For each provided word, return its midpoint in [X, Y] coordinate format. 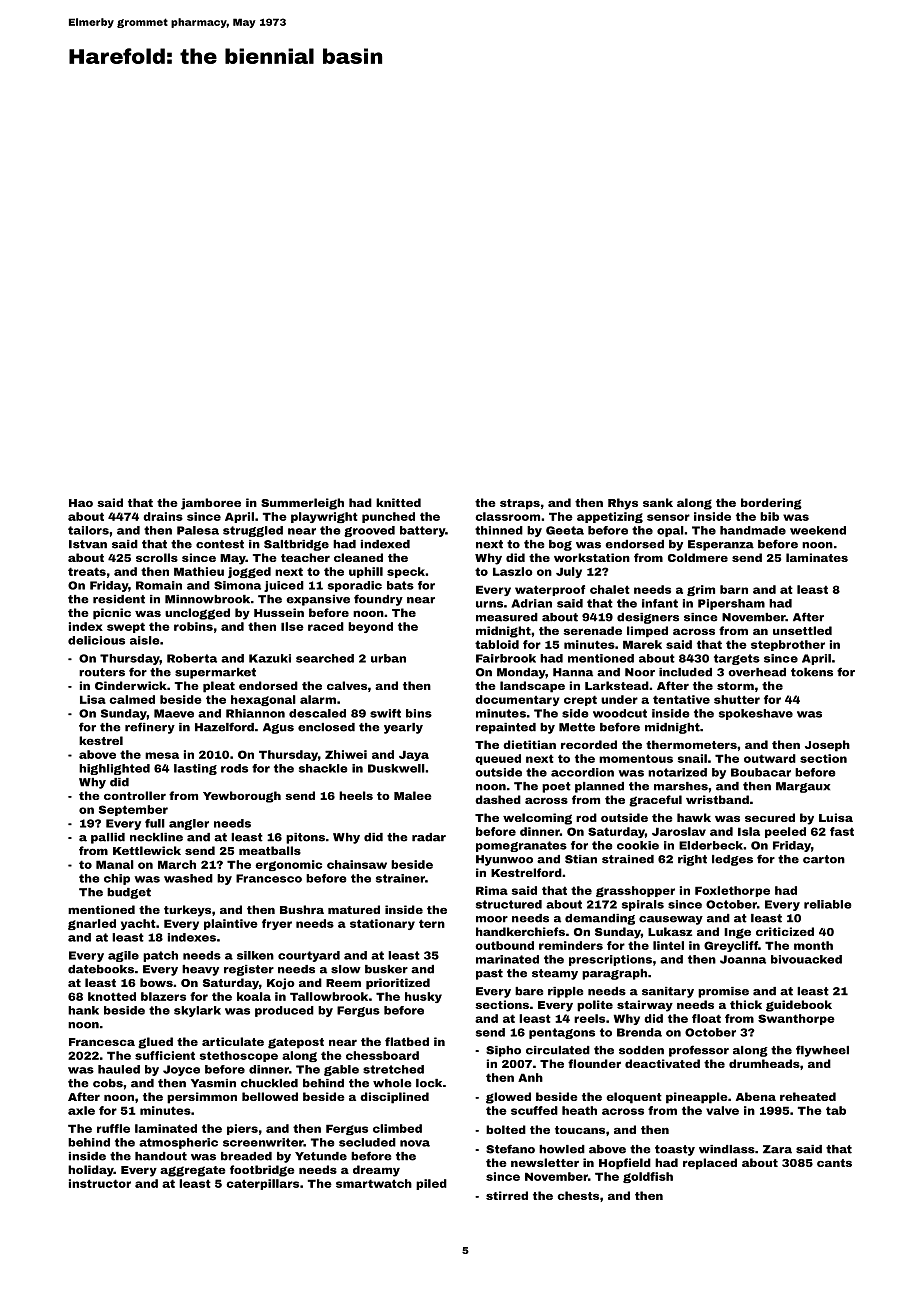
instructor [100, 1183]
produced [284, 1011]
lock [429, 1083]
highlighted [114, 769]
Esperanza [721, 545]
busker [386, 969]
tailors [88, 530]
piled [431, 1184]
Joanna [743, 959]
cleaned [358, 557]
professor [699, 1051]
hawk [694, 817]
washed [188, 878]
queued [498, 759]
